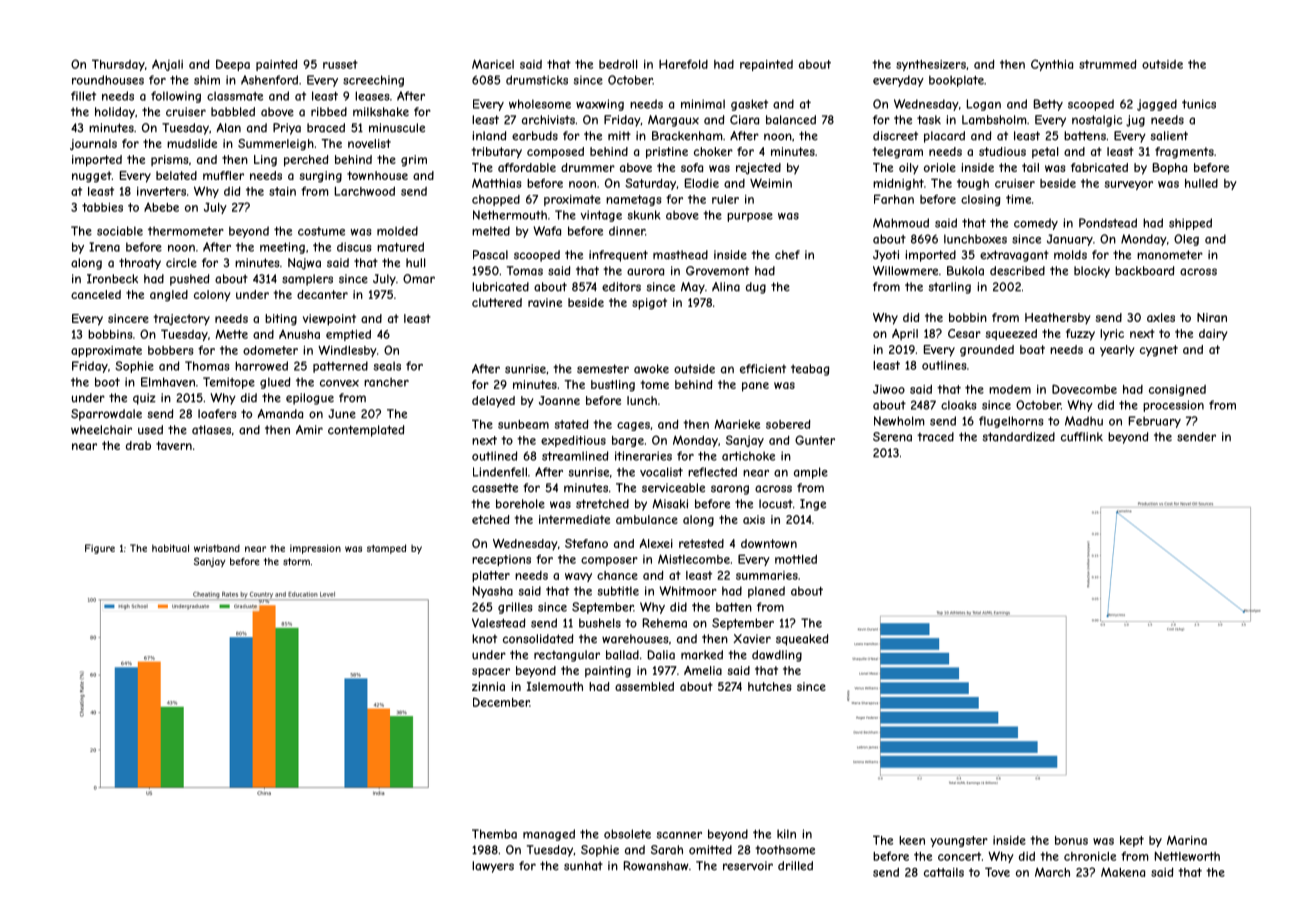  I want to click on Lindenfell, so click(500, 472).
